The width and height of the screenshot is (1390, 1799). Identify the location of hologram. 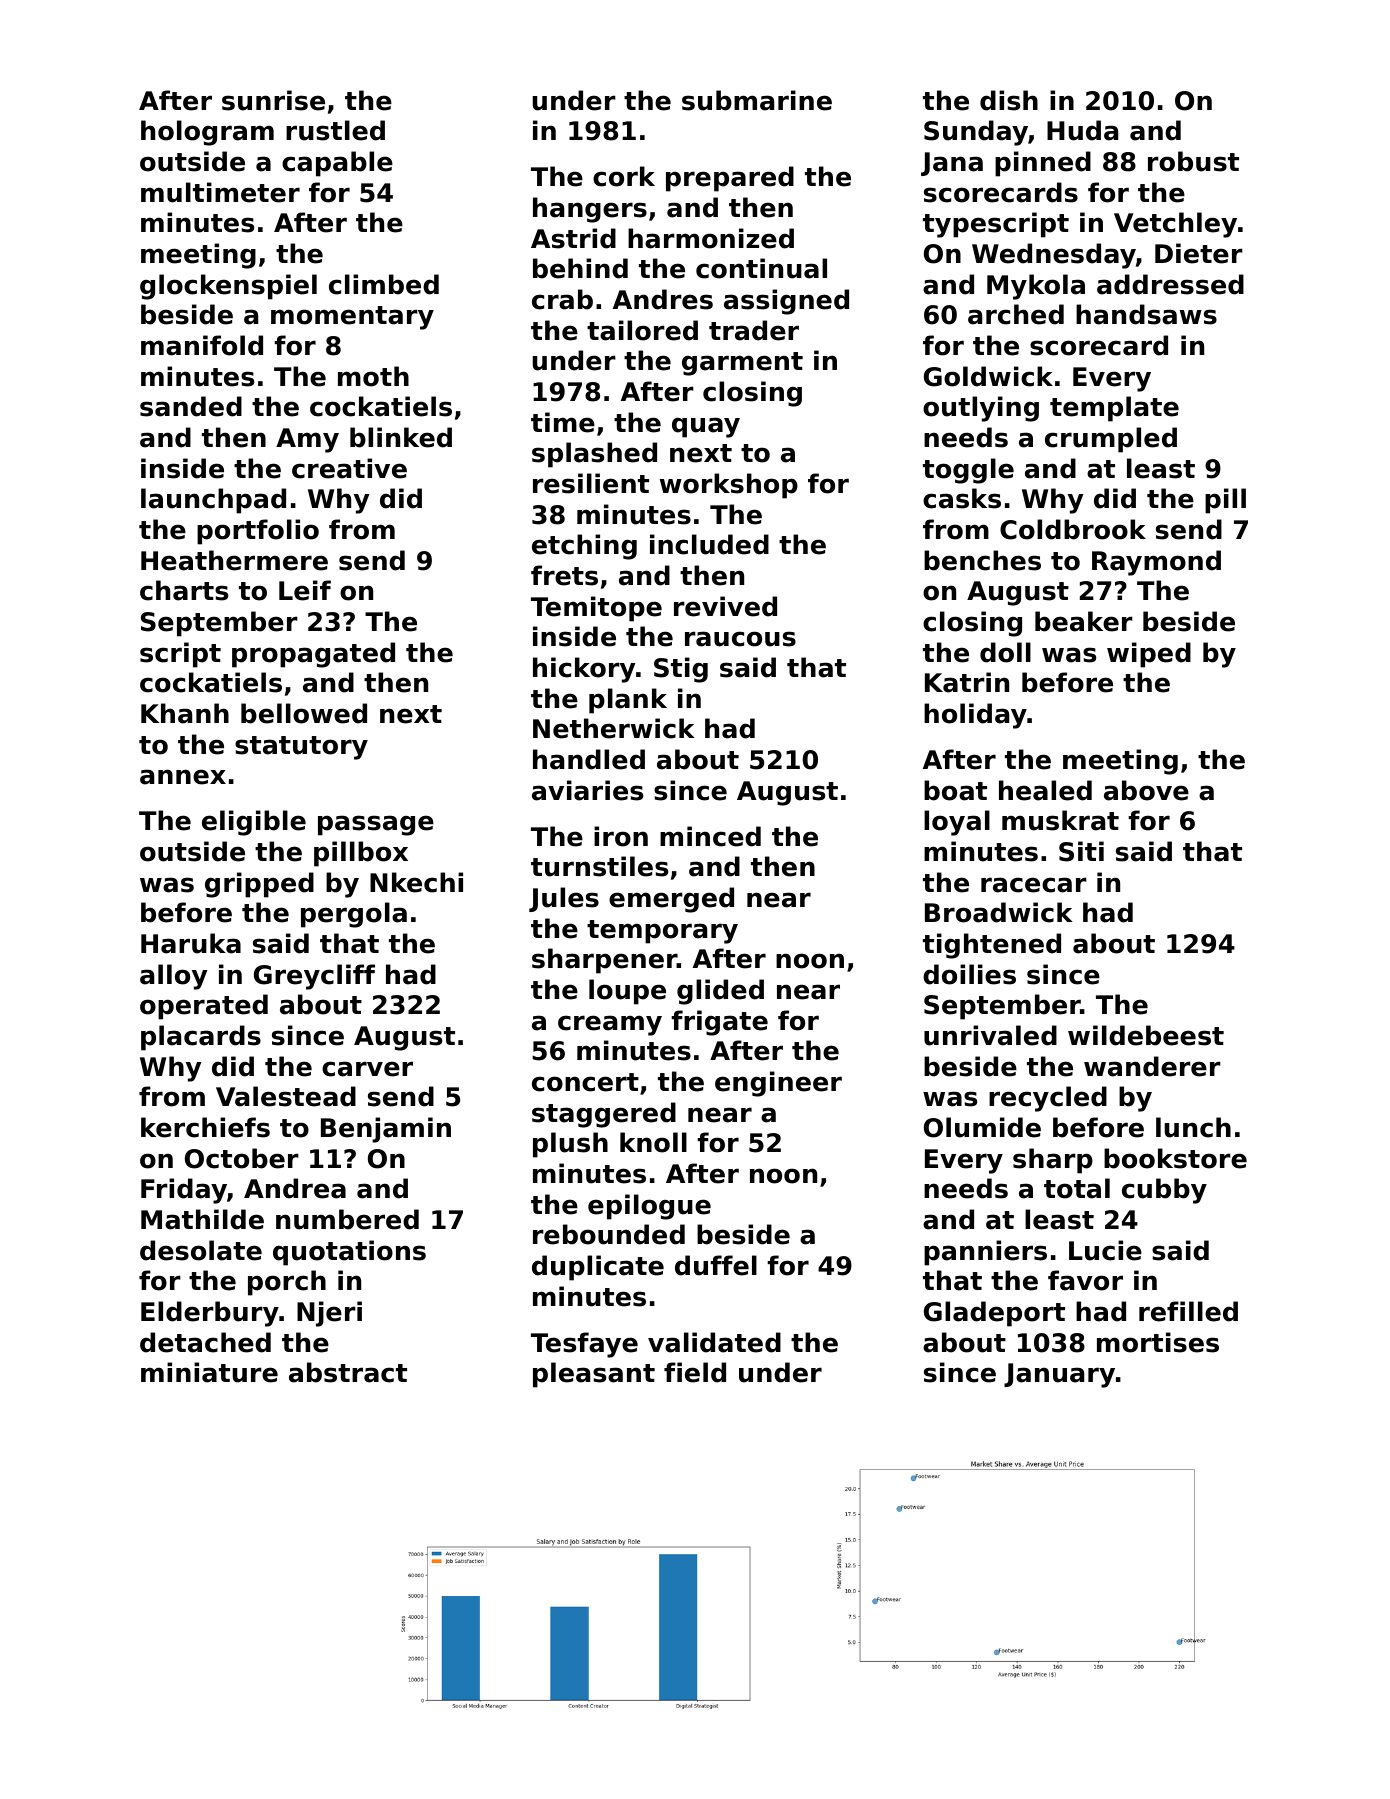
(207, 133).
